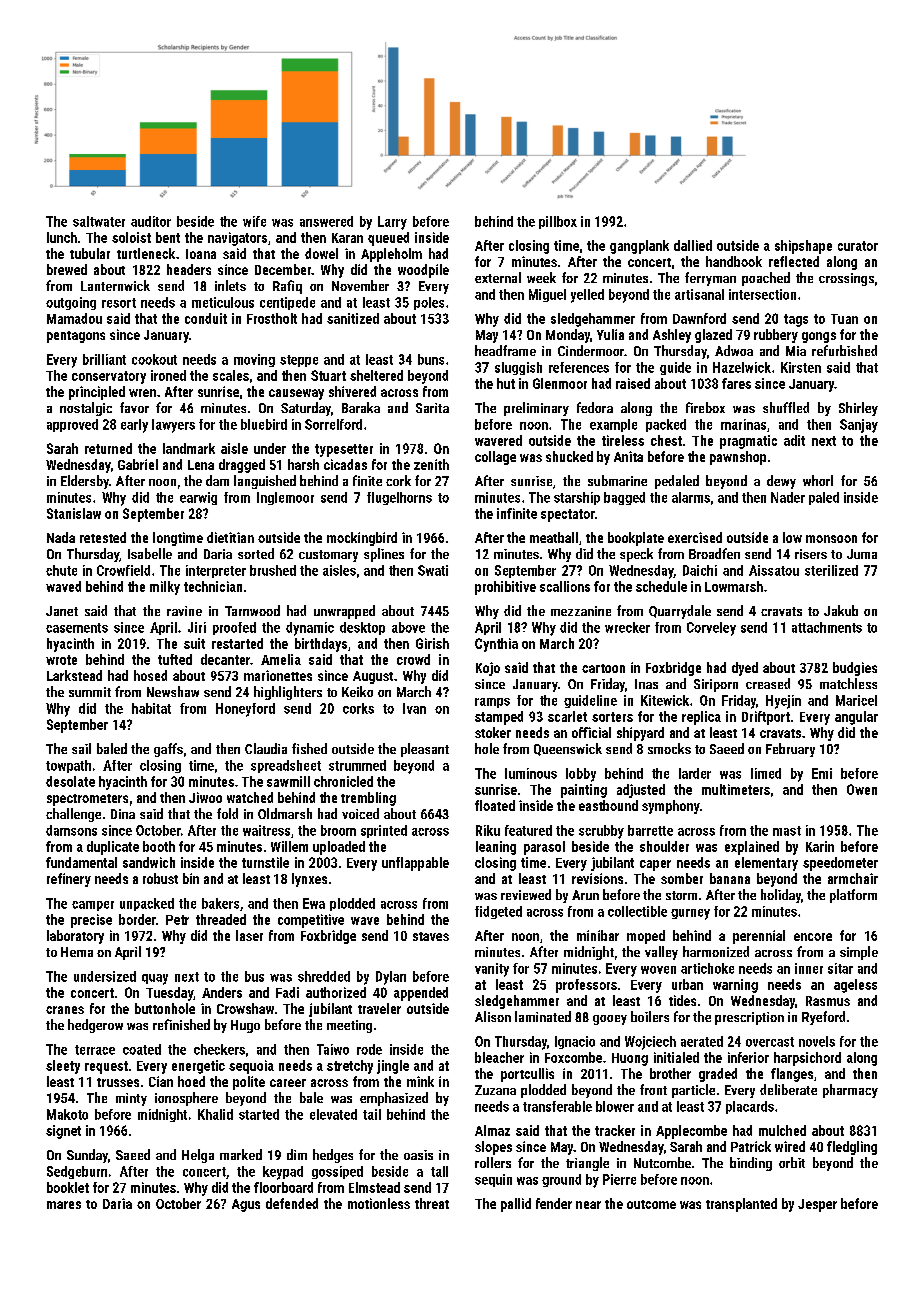  What do you see at coordinates (856, 718) in the document?
I see `angular` at bounding box center [856, 718].
